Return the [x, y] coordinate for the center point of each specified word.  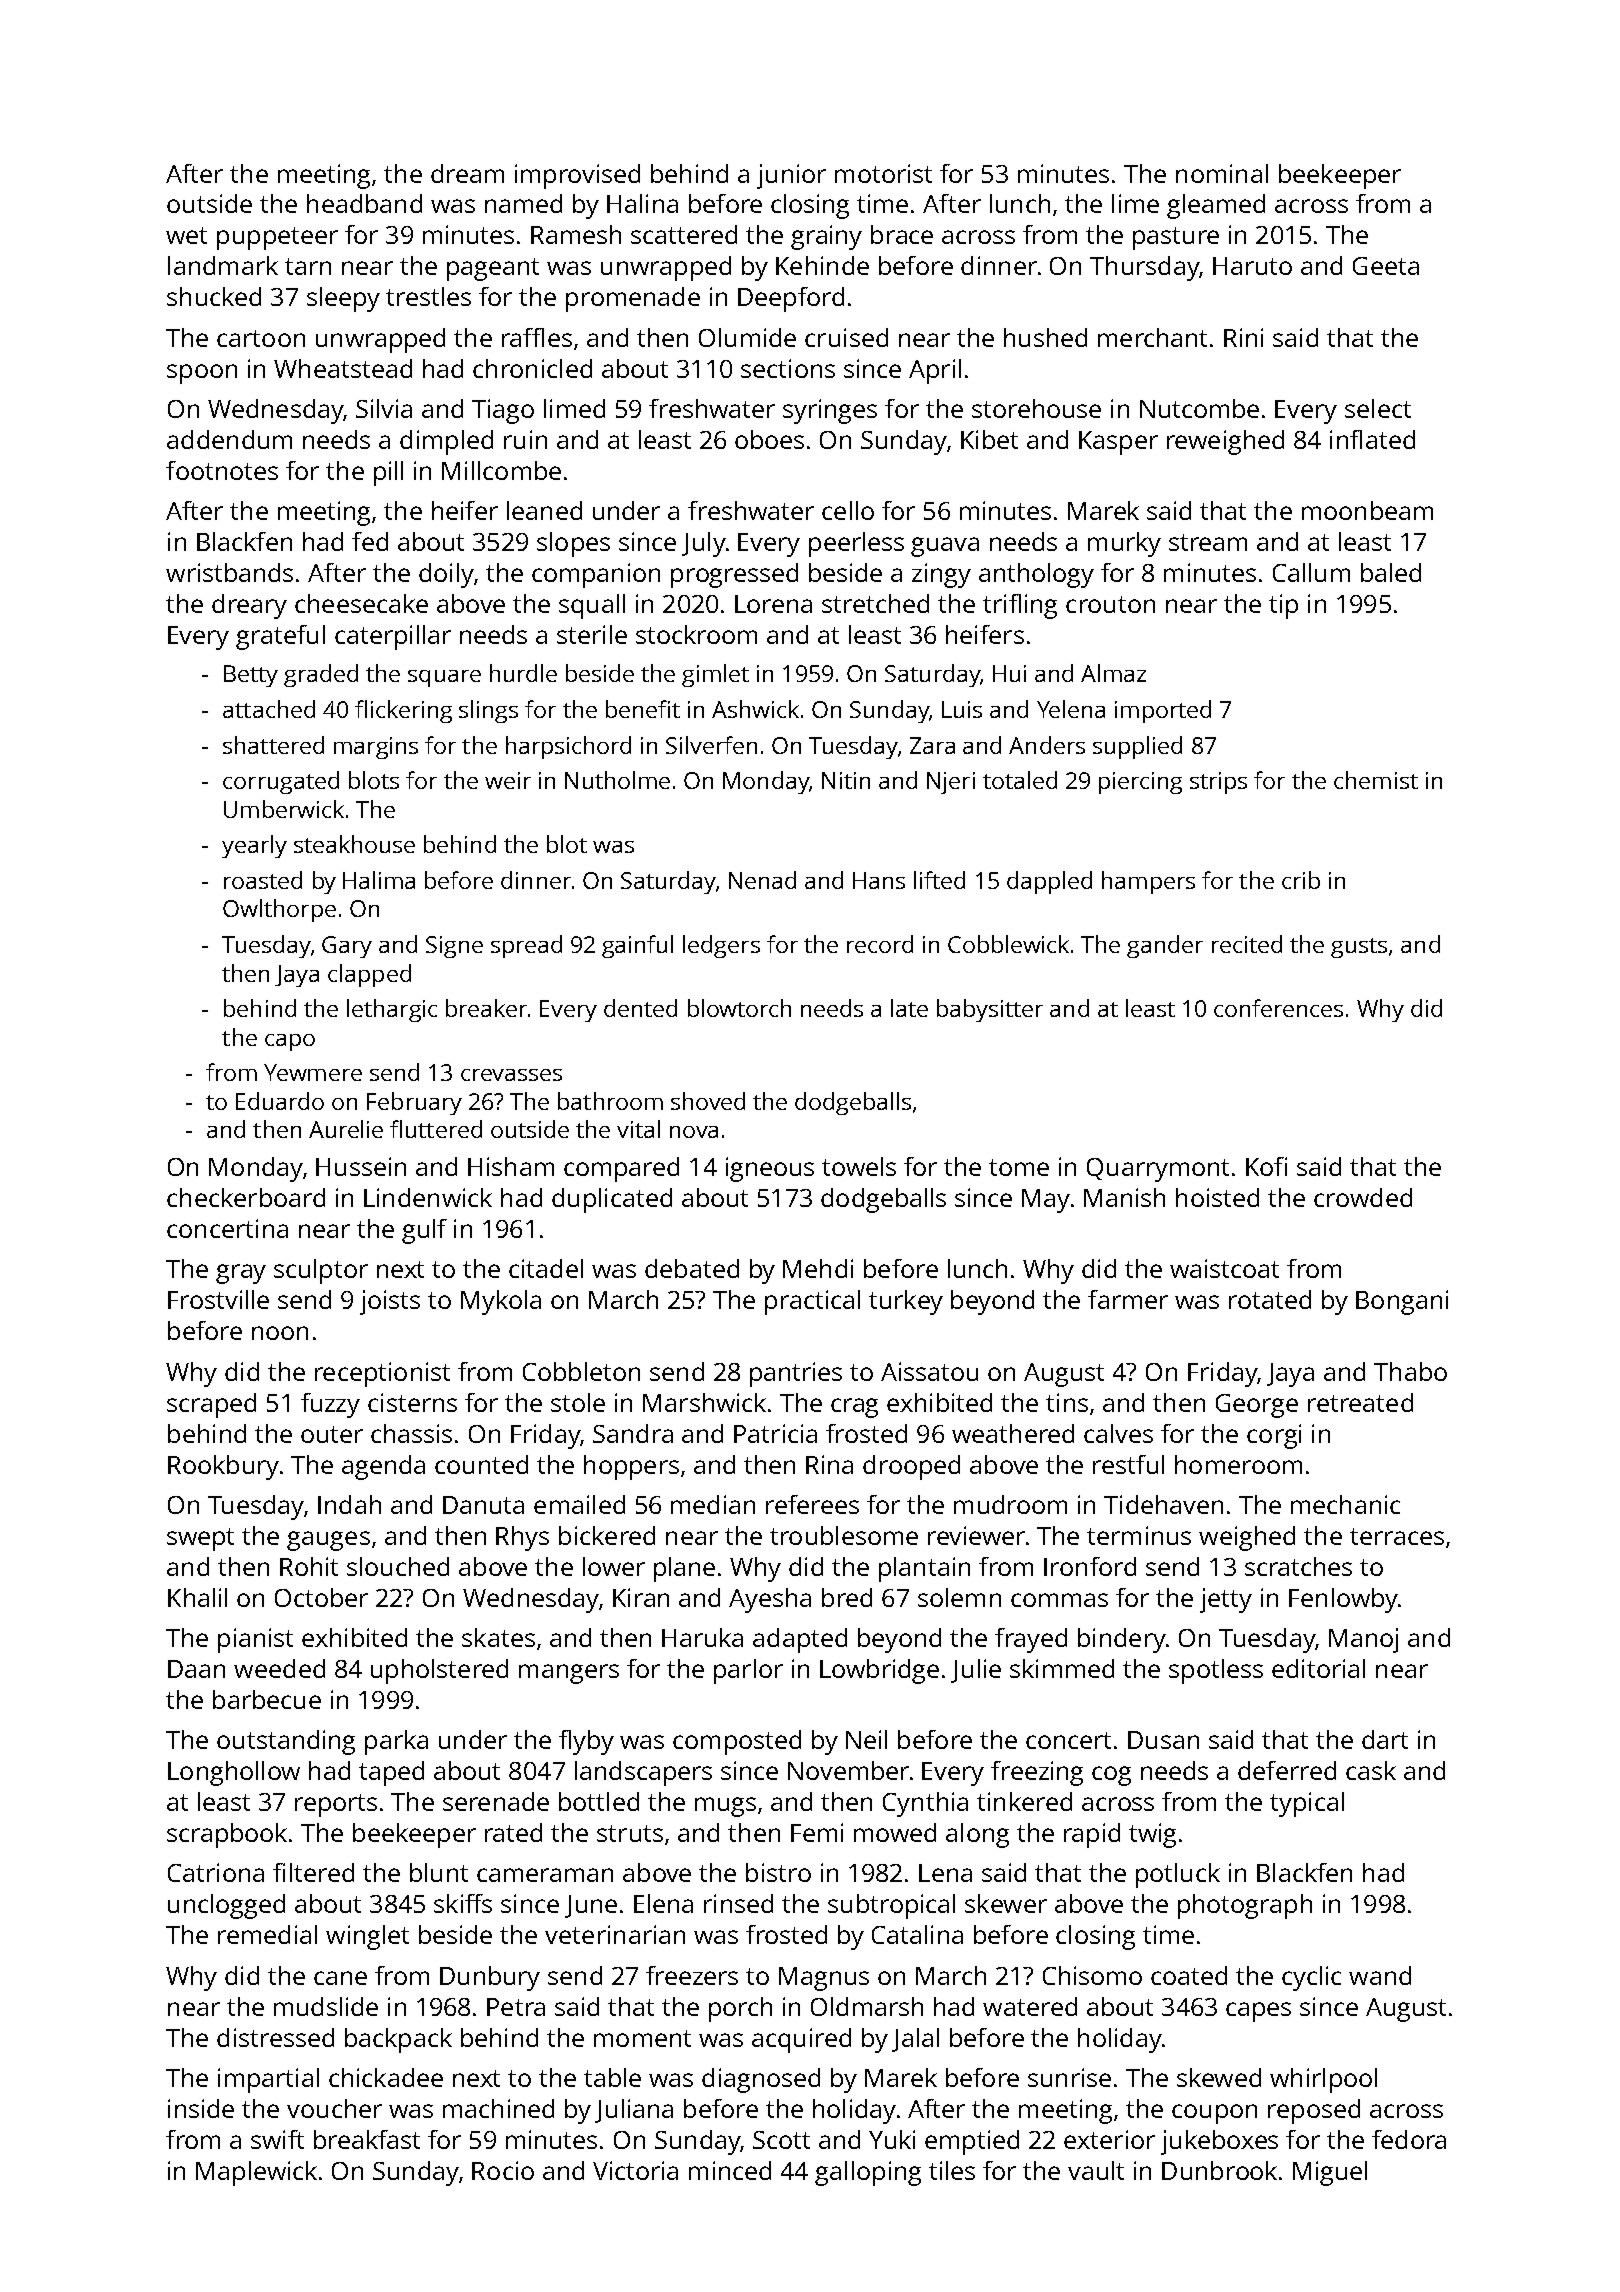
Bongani [1402, 1302]
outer [332, 1434]
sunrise [1069, 2077]
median [713, 1504]
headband [364, 203]
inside [201, 2108]
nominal [1222, 173]
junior [791, 176]
